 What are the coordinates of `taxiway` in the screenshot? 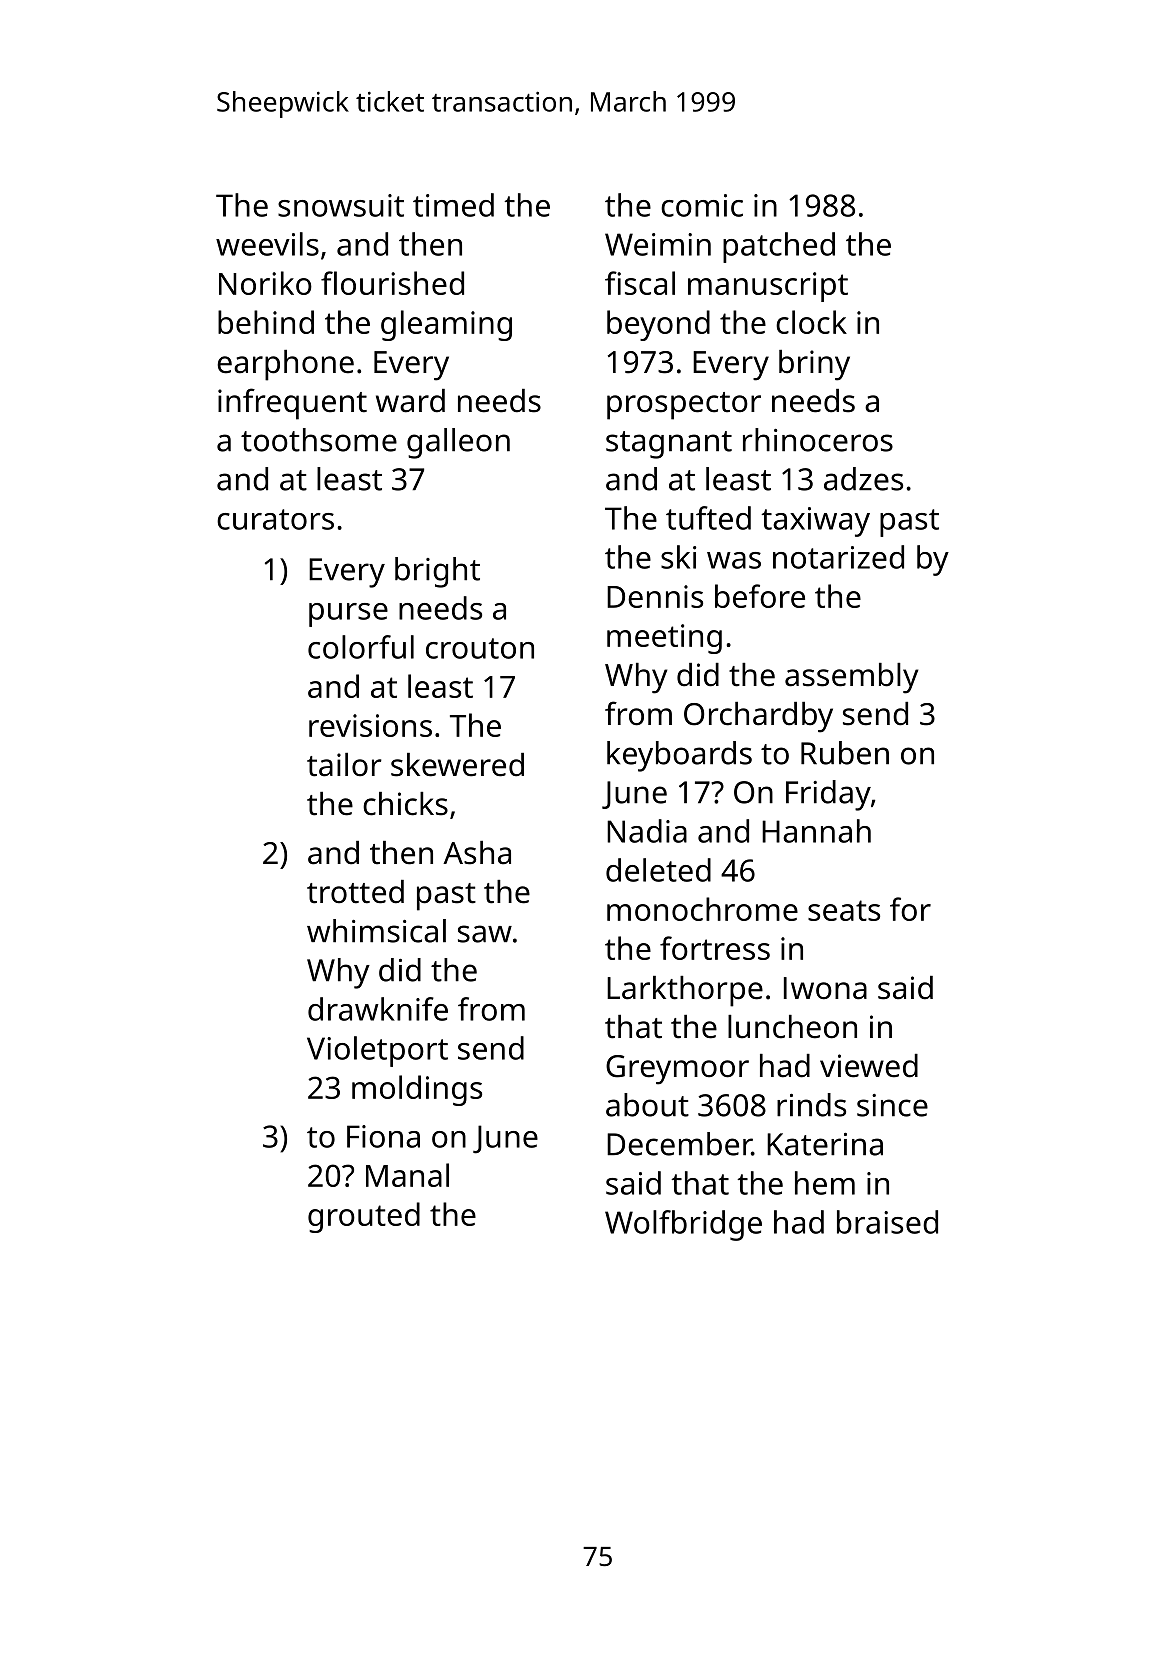 It's located at (815, 522).
